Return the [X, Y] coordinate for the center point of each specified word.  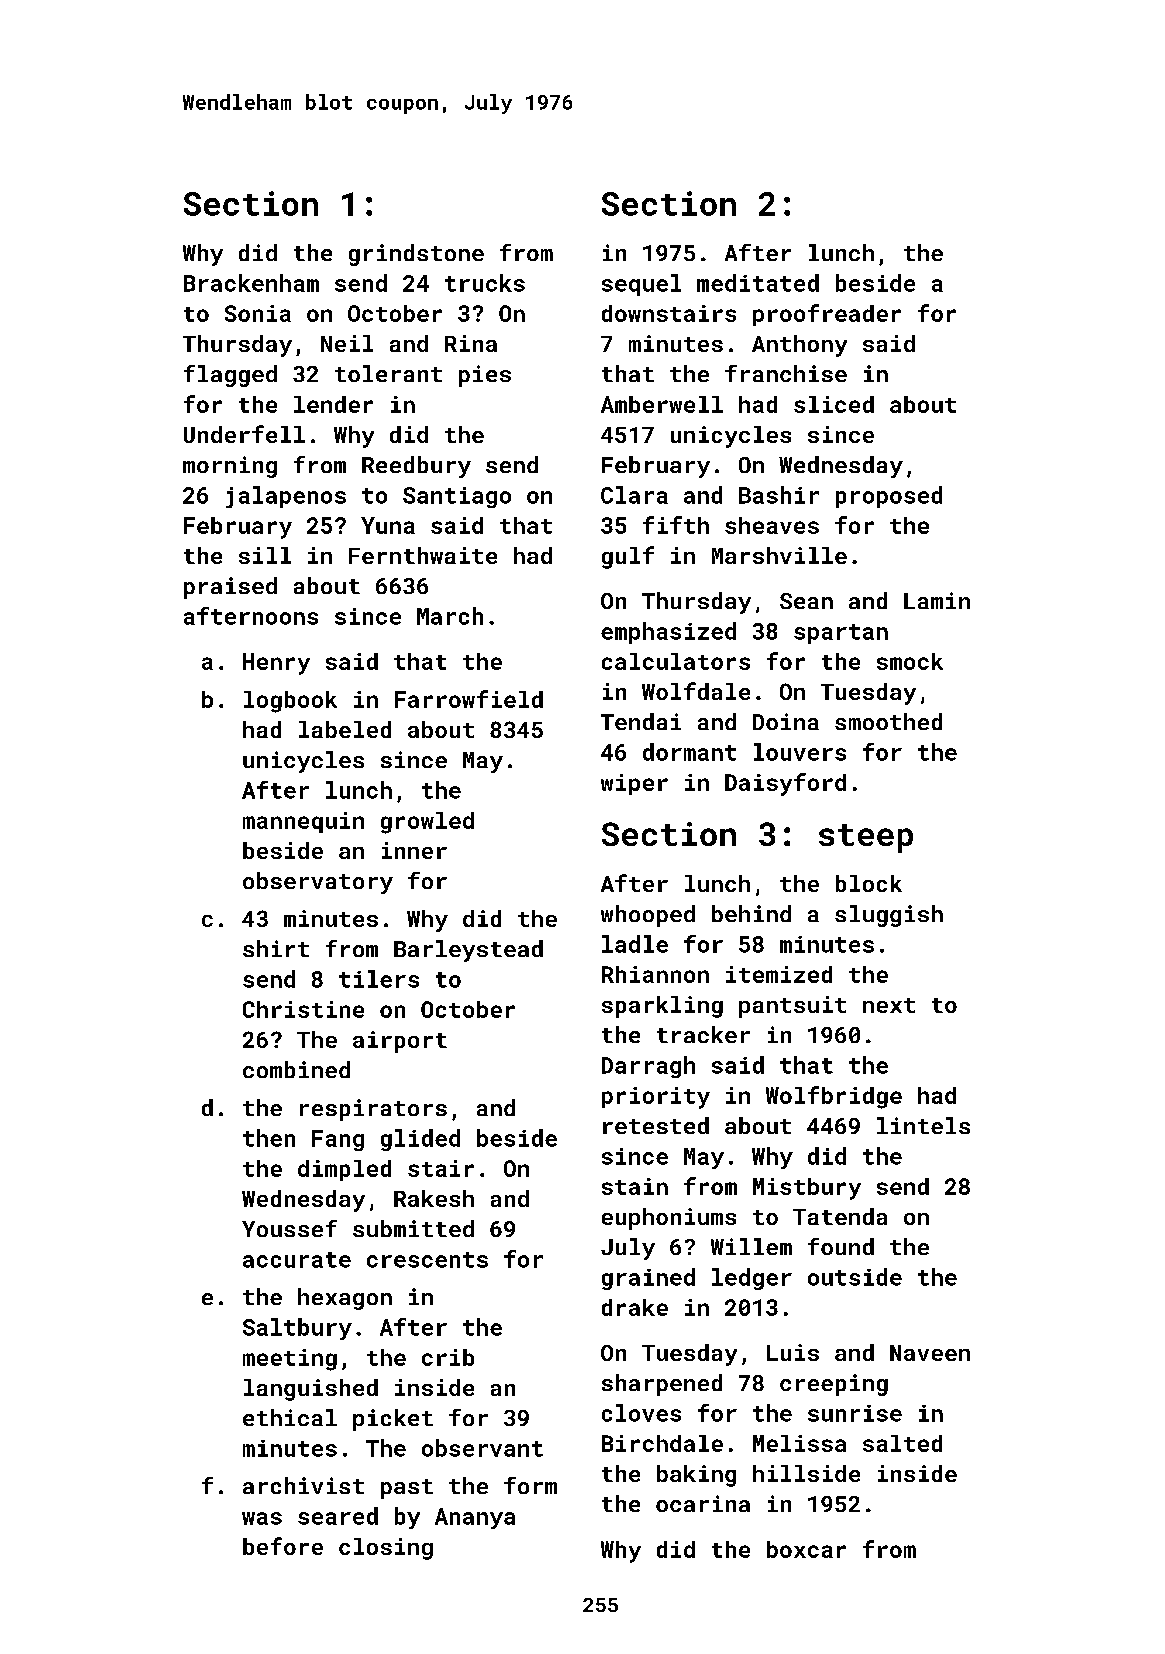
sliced [834, 404]
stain [635, 1186]
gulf [628, 557]
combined [296, 1069]
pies [485, 376]
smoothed [888, 721]
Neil [347, 343]
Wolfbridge [834, 1097]
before [283, 1546]
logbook [290, 702]
